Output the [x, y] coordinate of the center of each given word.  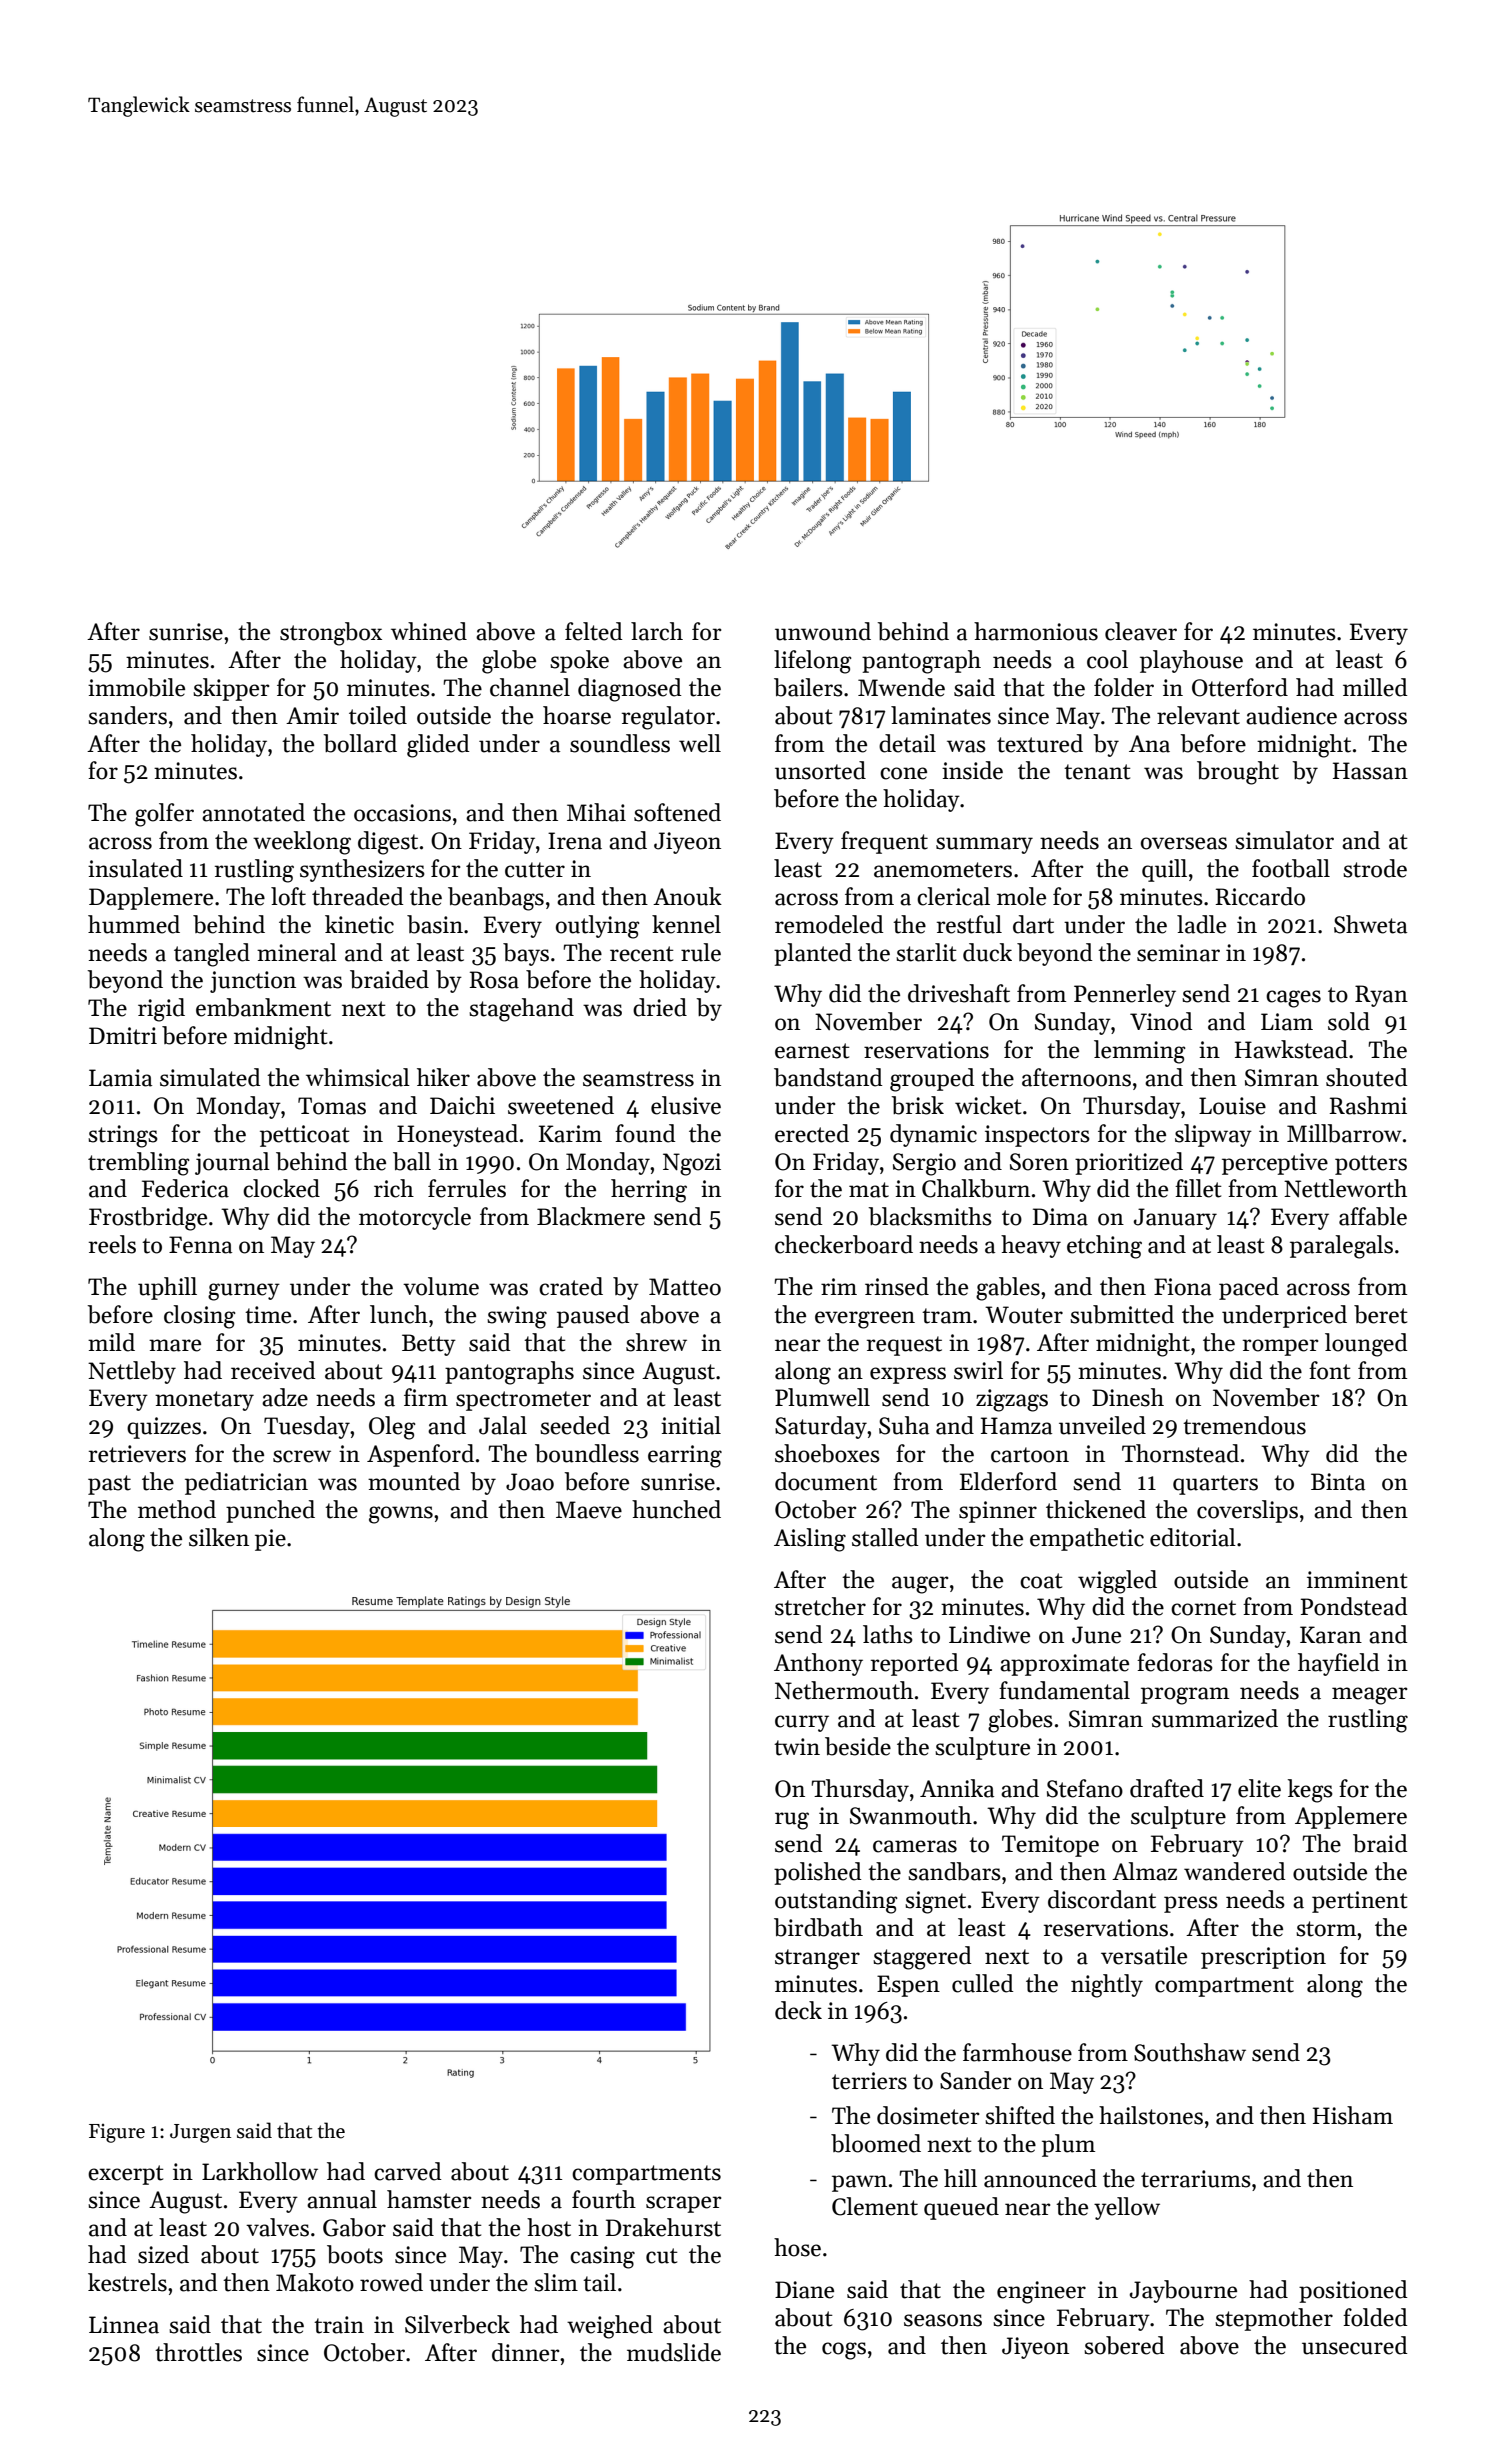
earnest [812, 1051]
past [109, 1485]
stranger [817, 1959]
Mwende [901, 687]
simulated [210, 1077]
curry [802, 1723]
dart [1033, 924]
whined [429, 631]
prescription [1263, 1958]
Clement [875, 2206]
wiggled [1117, 1582]
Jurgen [200, 2133]
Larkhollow [260, 2171]
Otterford [1240, 687]
